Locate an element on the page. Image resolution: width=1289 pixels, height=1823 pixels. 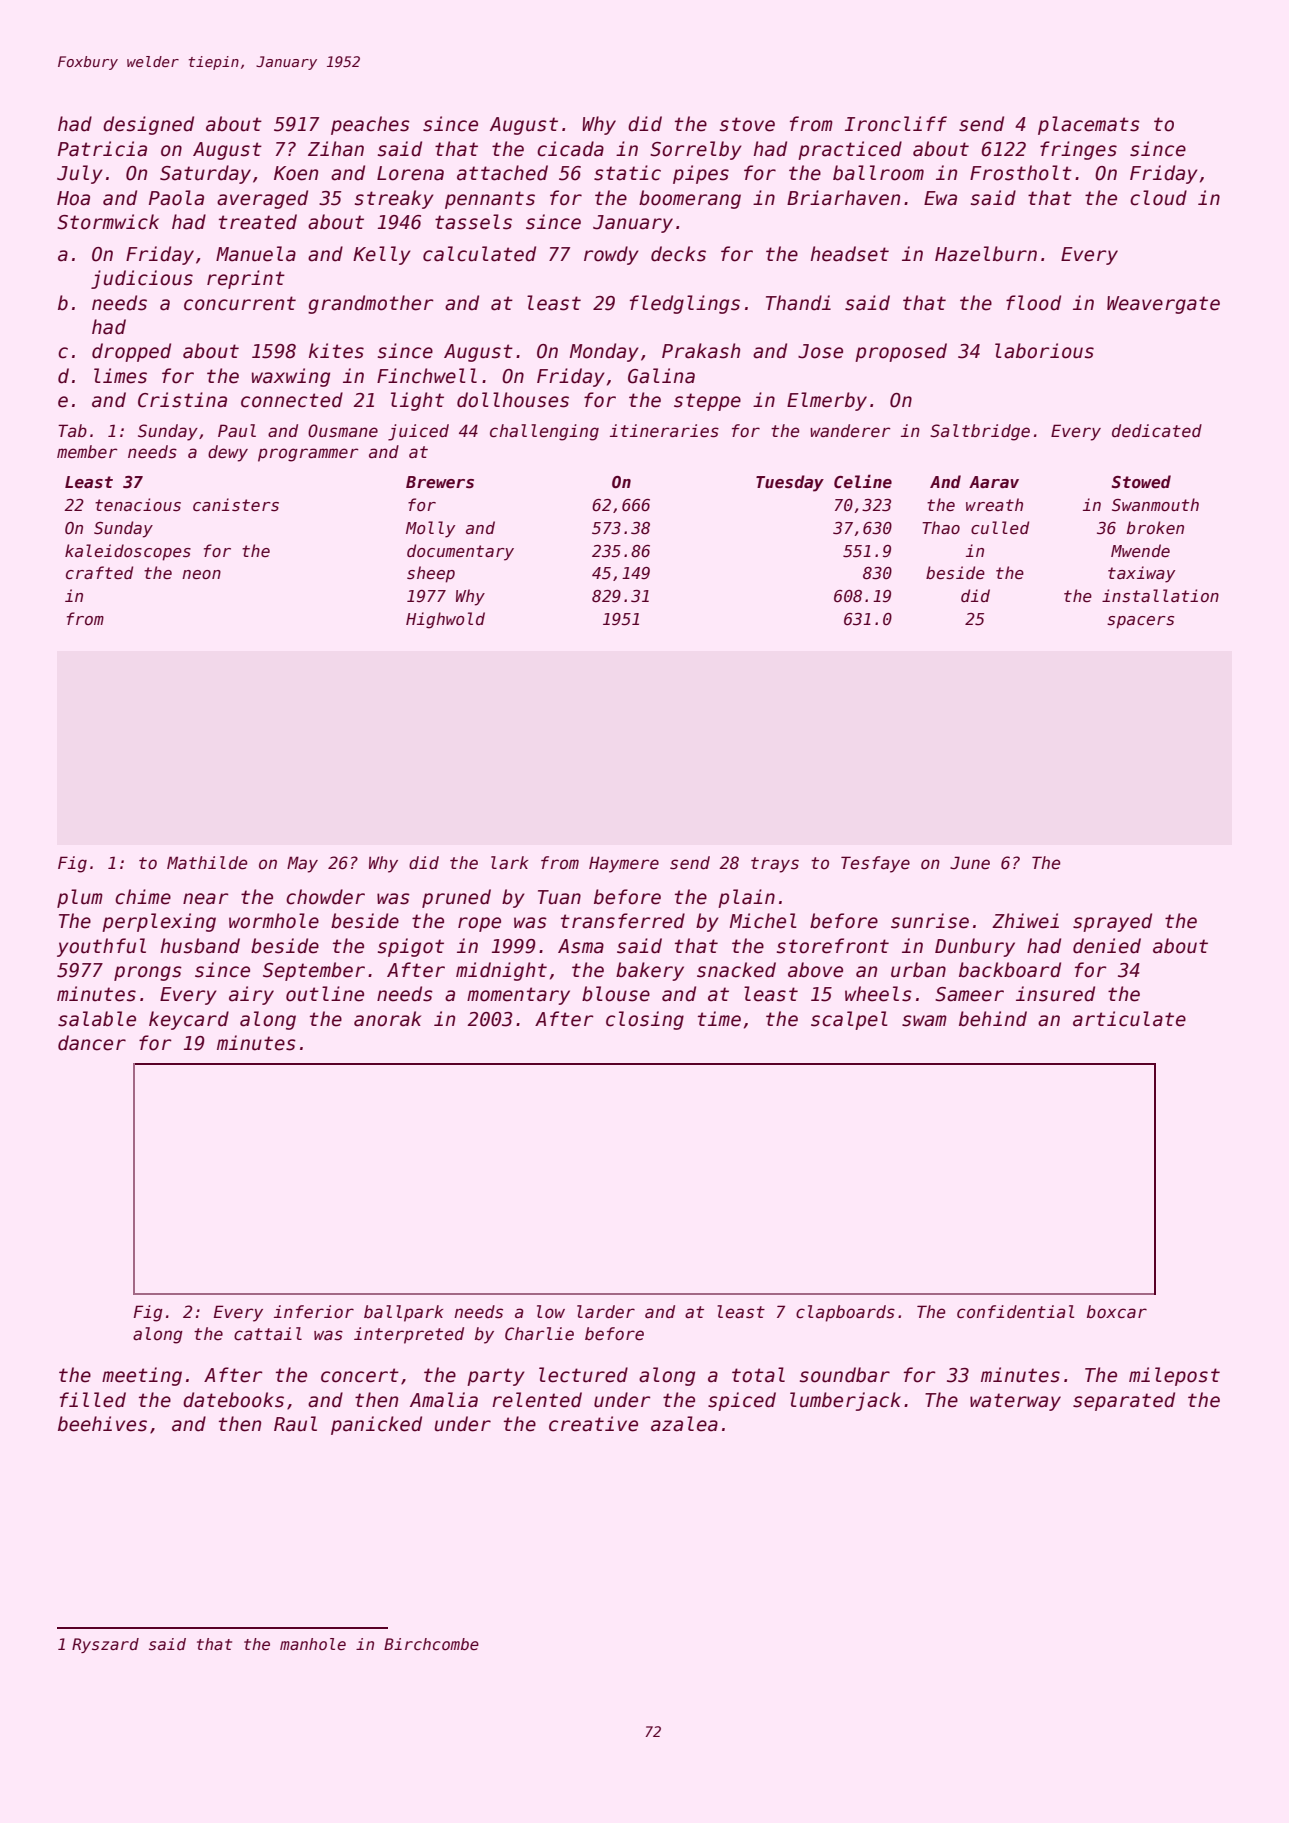
proposed is located at coordinates (901, 352).
